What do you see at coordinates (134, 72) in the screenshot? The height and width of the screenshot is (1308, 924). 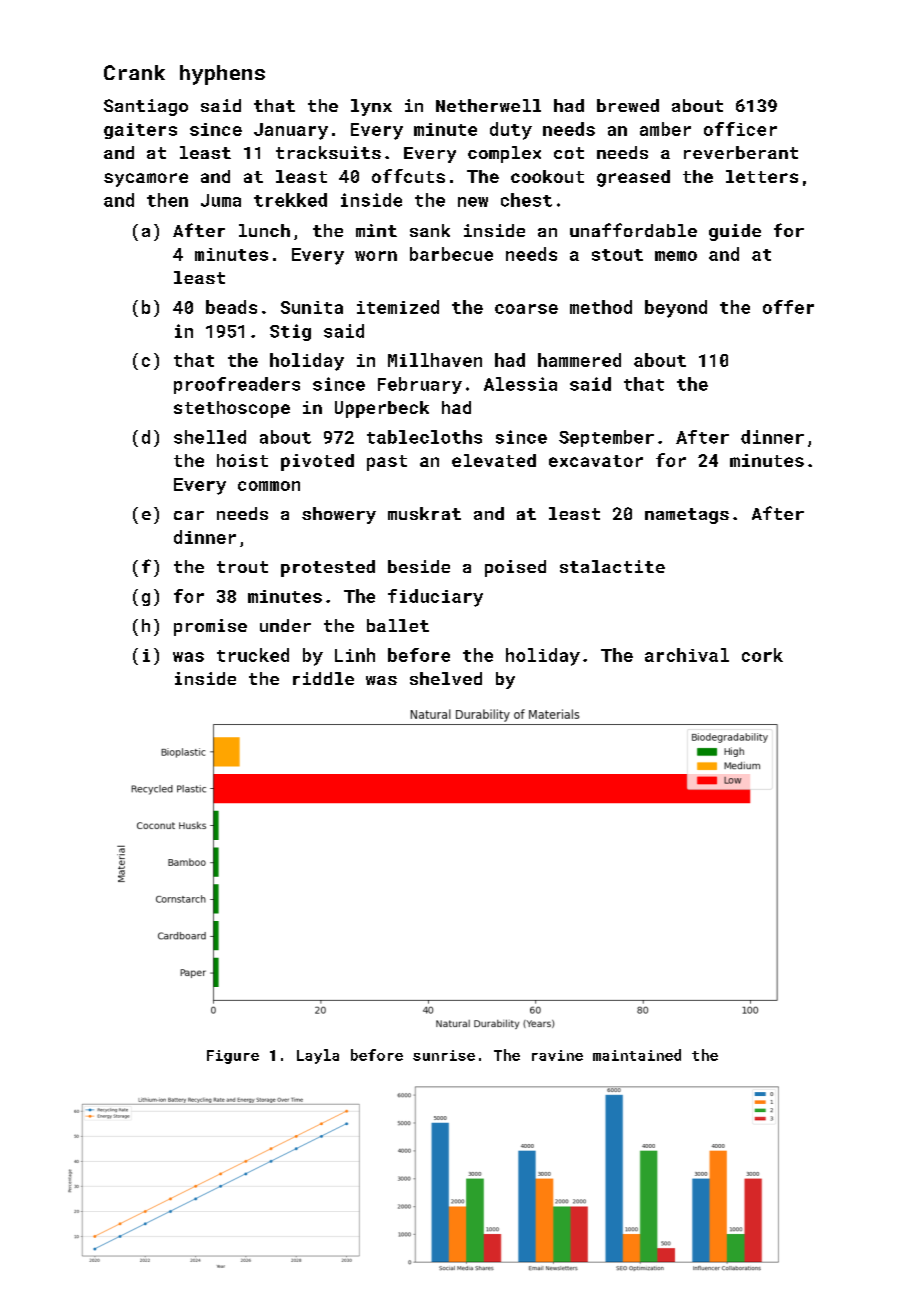 I see `Crank` at bounding box center [134, 72].
